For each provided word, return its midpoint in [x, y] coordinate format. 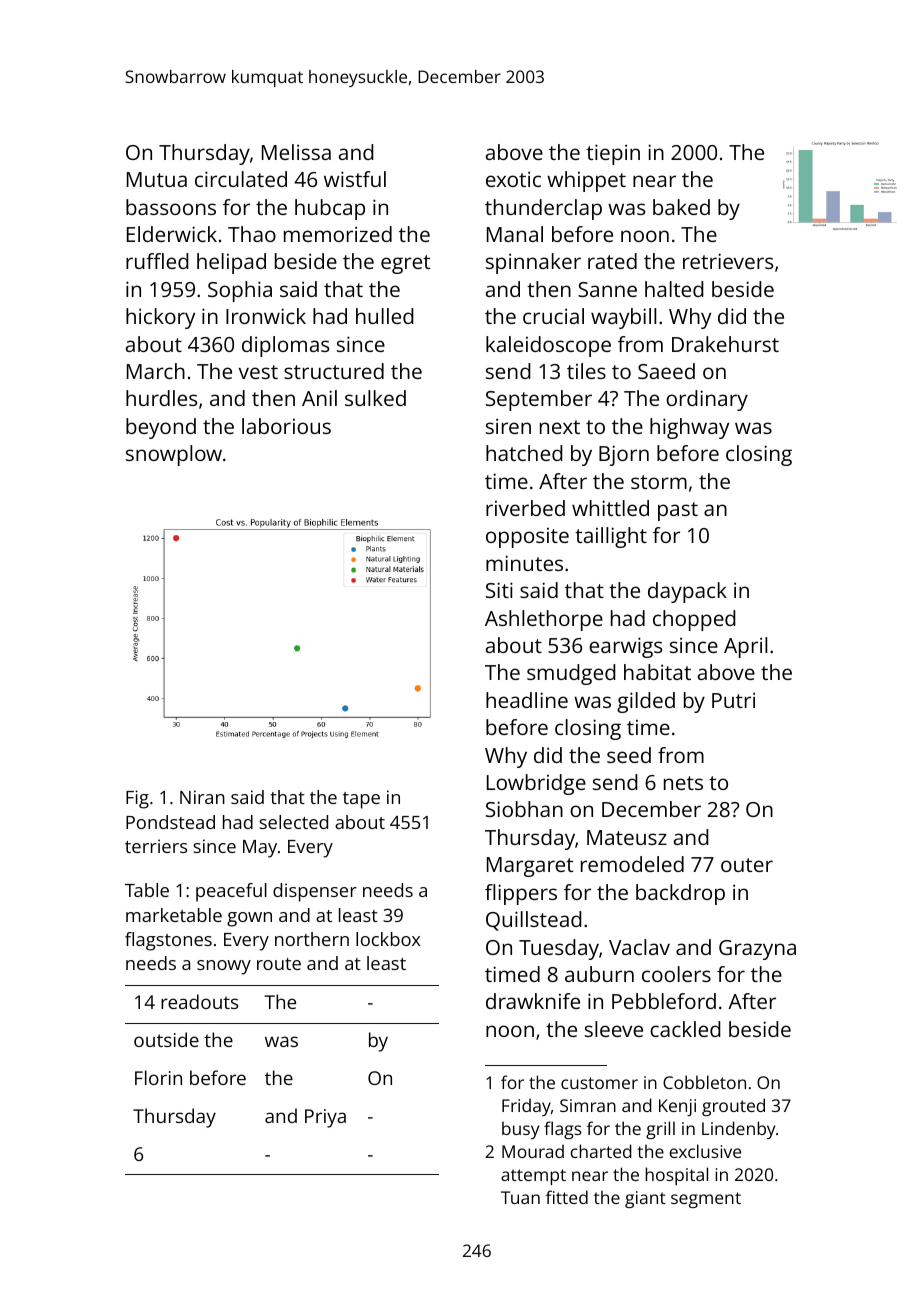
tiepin [613, 154]
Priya [325, 1118]
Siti [499, 590]
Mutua [157, 179]
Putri [733, 700]
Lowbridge [536, 784]
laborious [286, 426]
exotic [513, 179]
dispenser [315, 892]
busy [520, 1130]
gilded [646, 702]
